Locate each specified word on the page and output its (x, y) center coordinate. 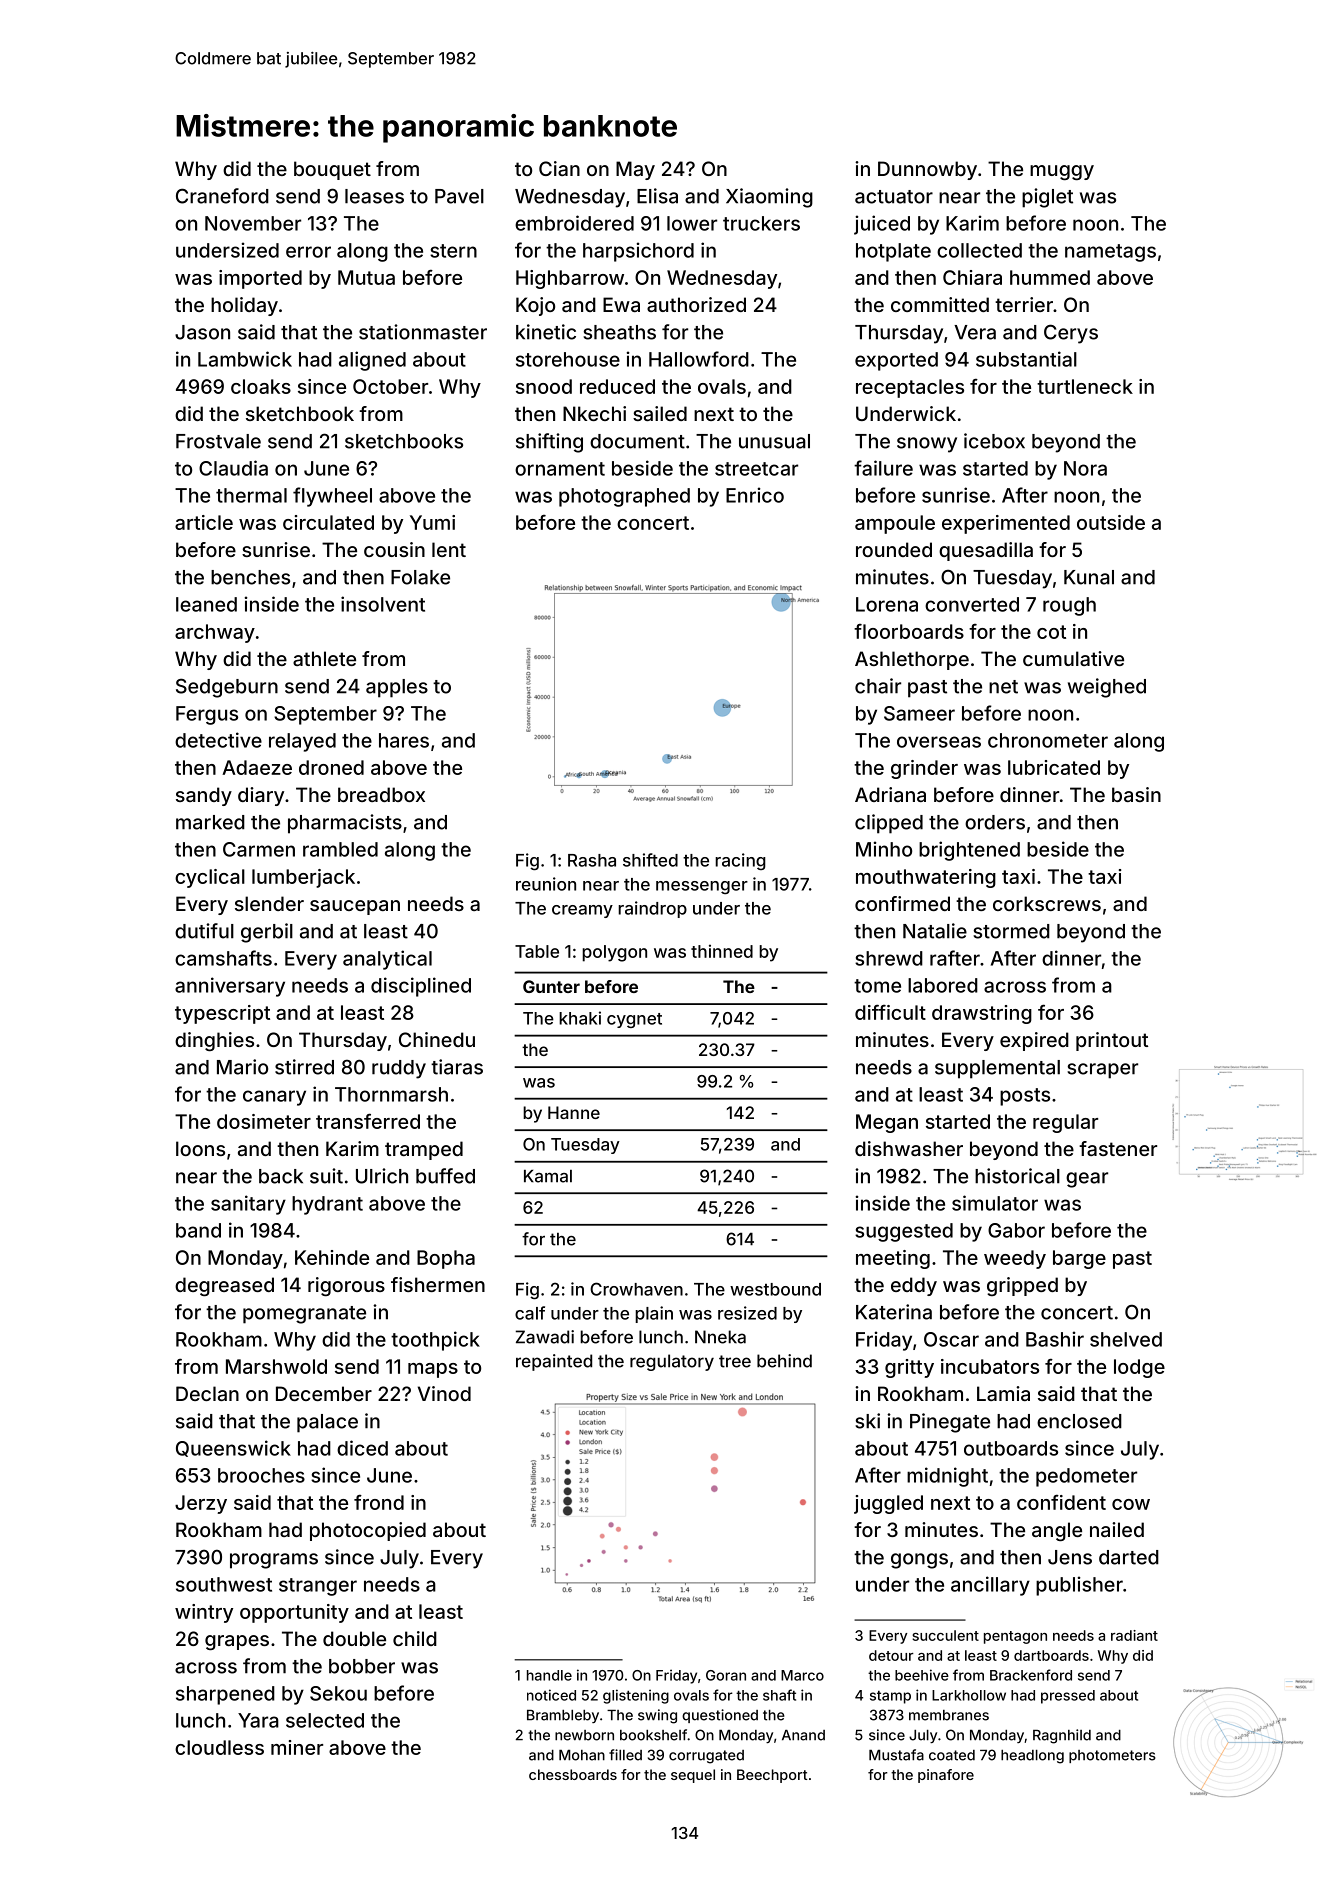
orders (995, 822)
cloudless (219, 1747)
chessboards (573, 1774)
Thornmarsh (391, 1094)
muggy (1062, 172)
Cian (559, 168)
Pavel (459, 196)
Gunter (551, 986)
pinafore (946, 1776)
